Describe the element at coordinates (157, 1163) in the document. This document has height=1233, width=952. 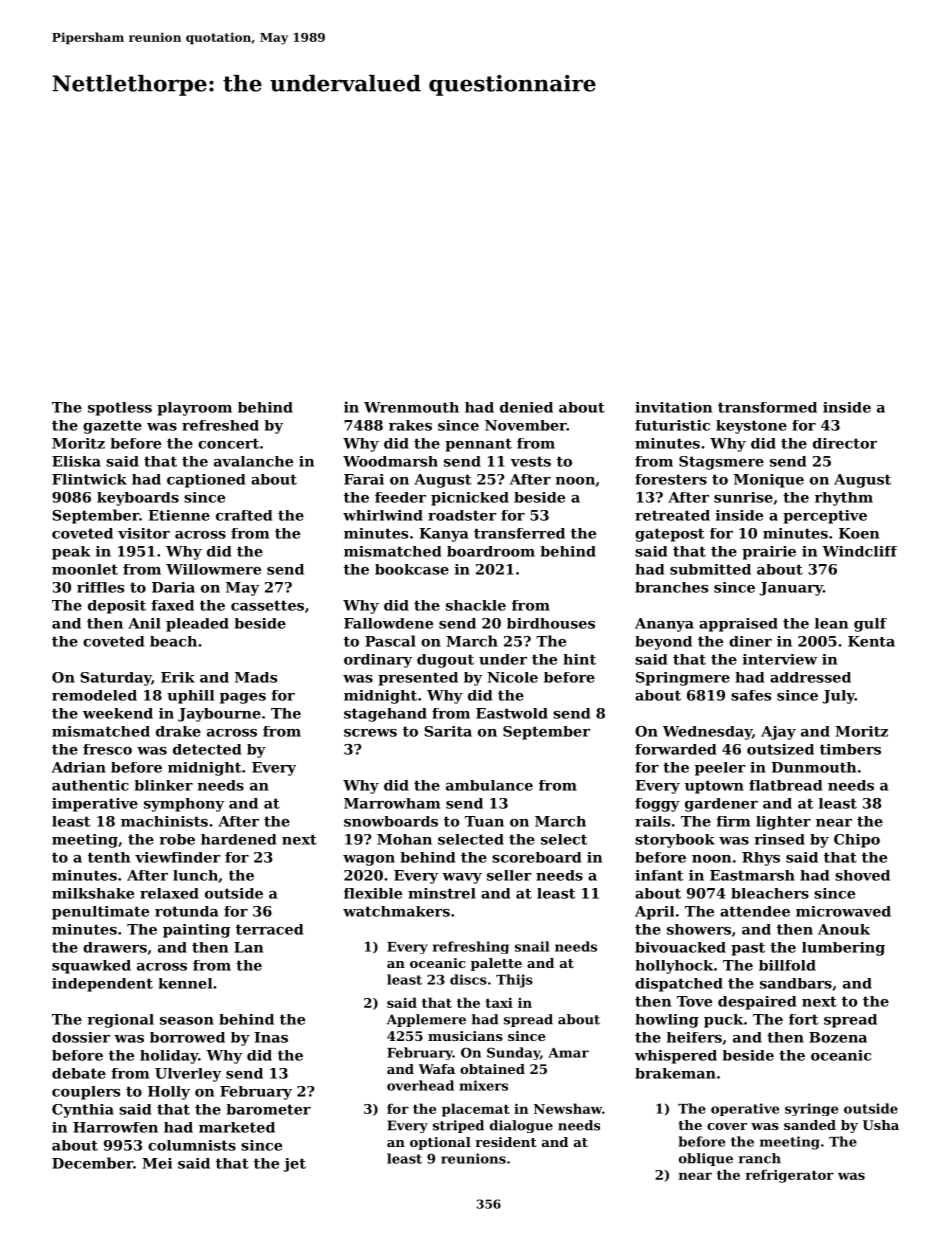
I see `Mei` at that location.
